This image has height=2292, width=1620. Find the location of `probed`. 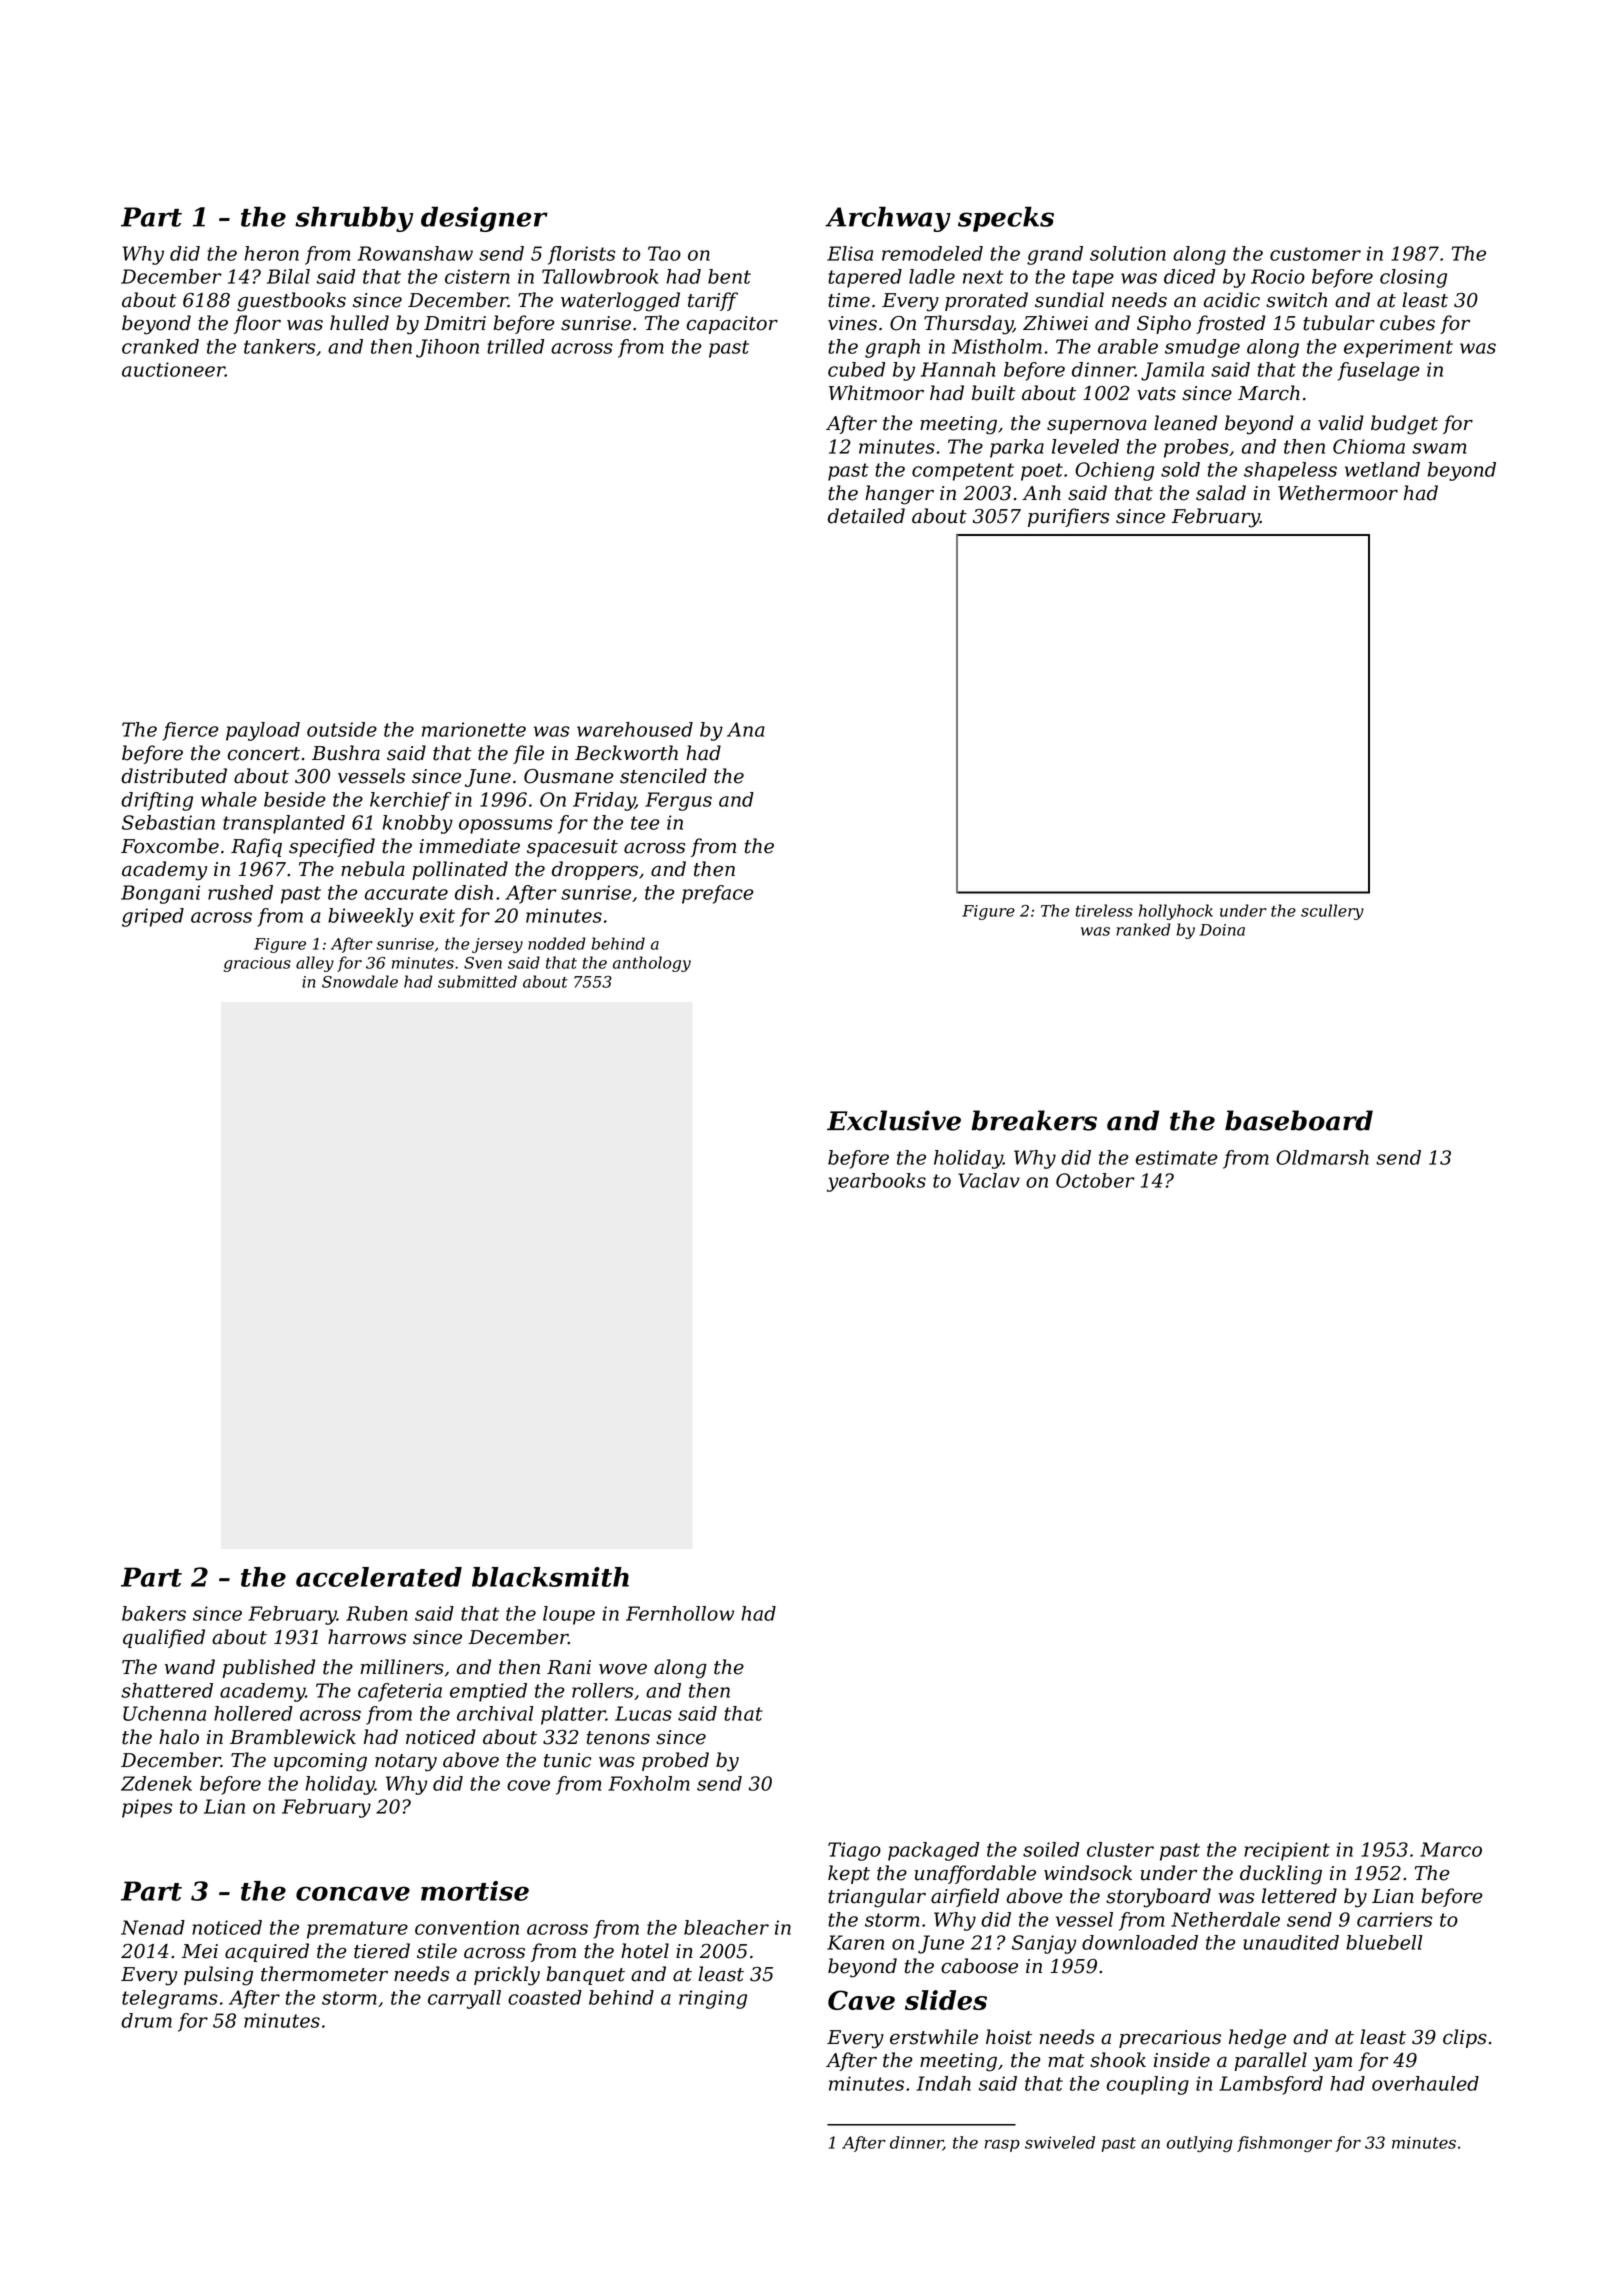

probed is located at coordinates (675, 1761).
